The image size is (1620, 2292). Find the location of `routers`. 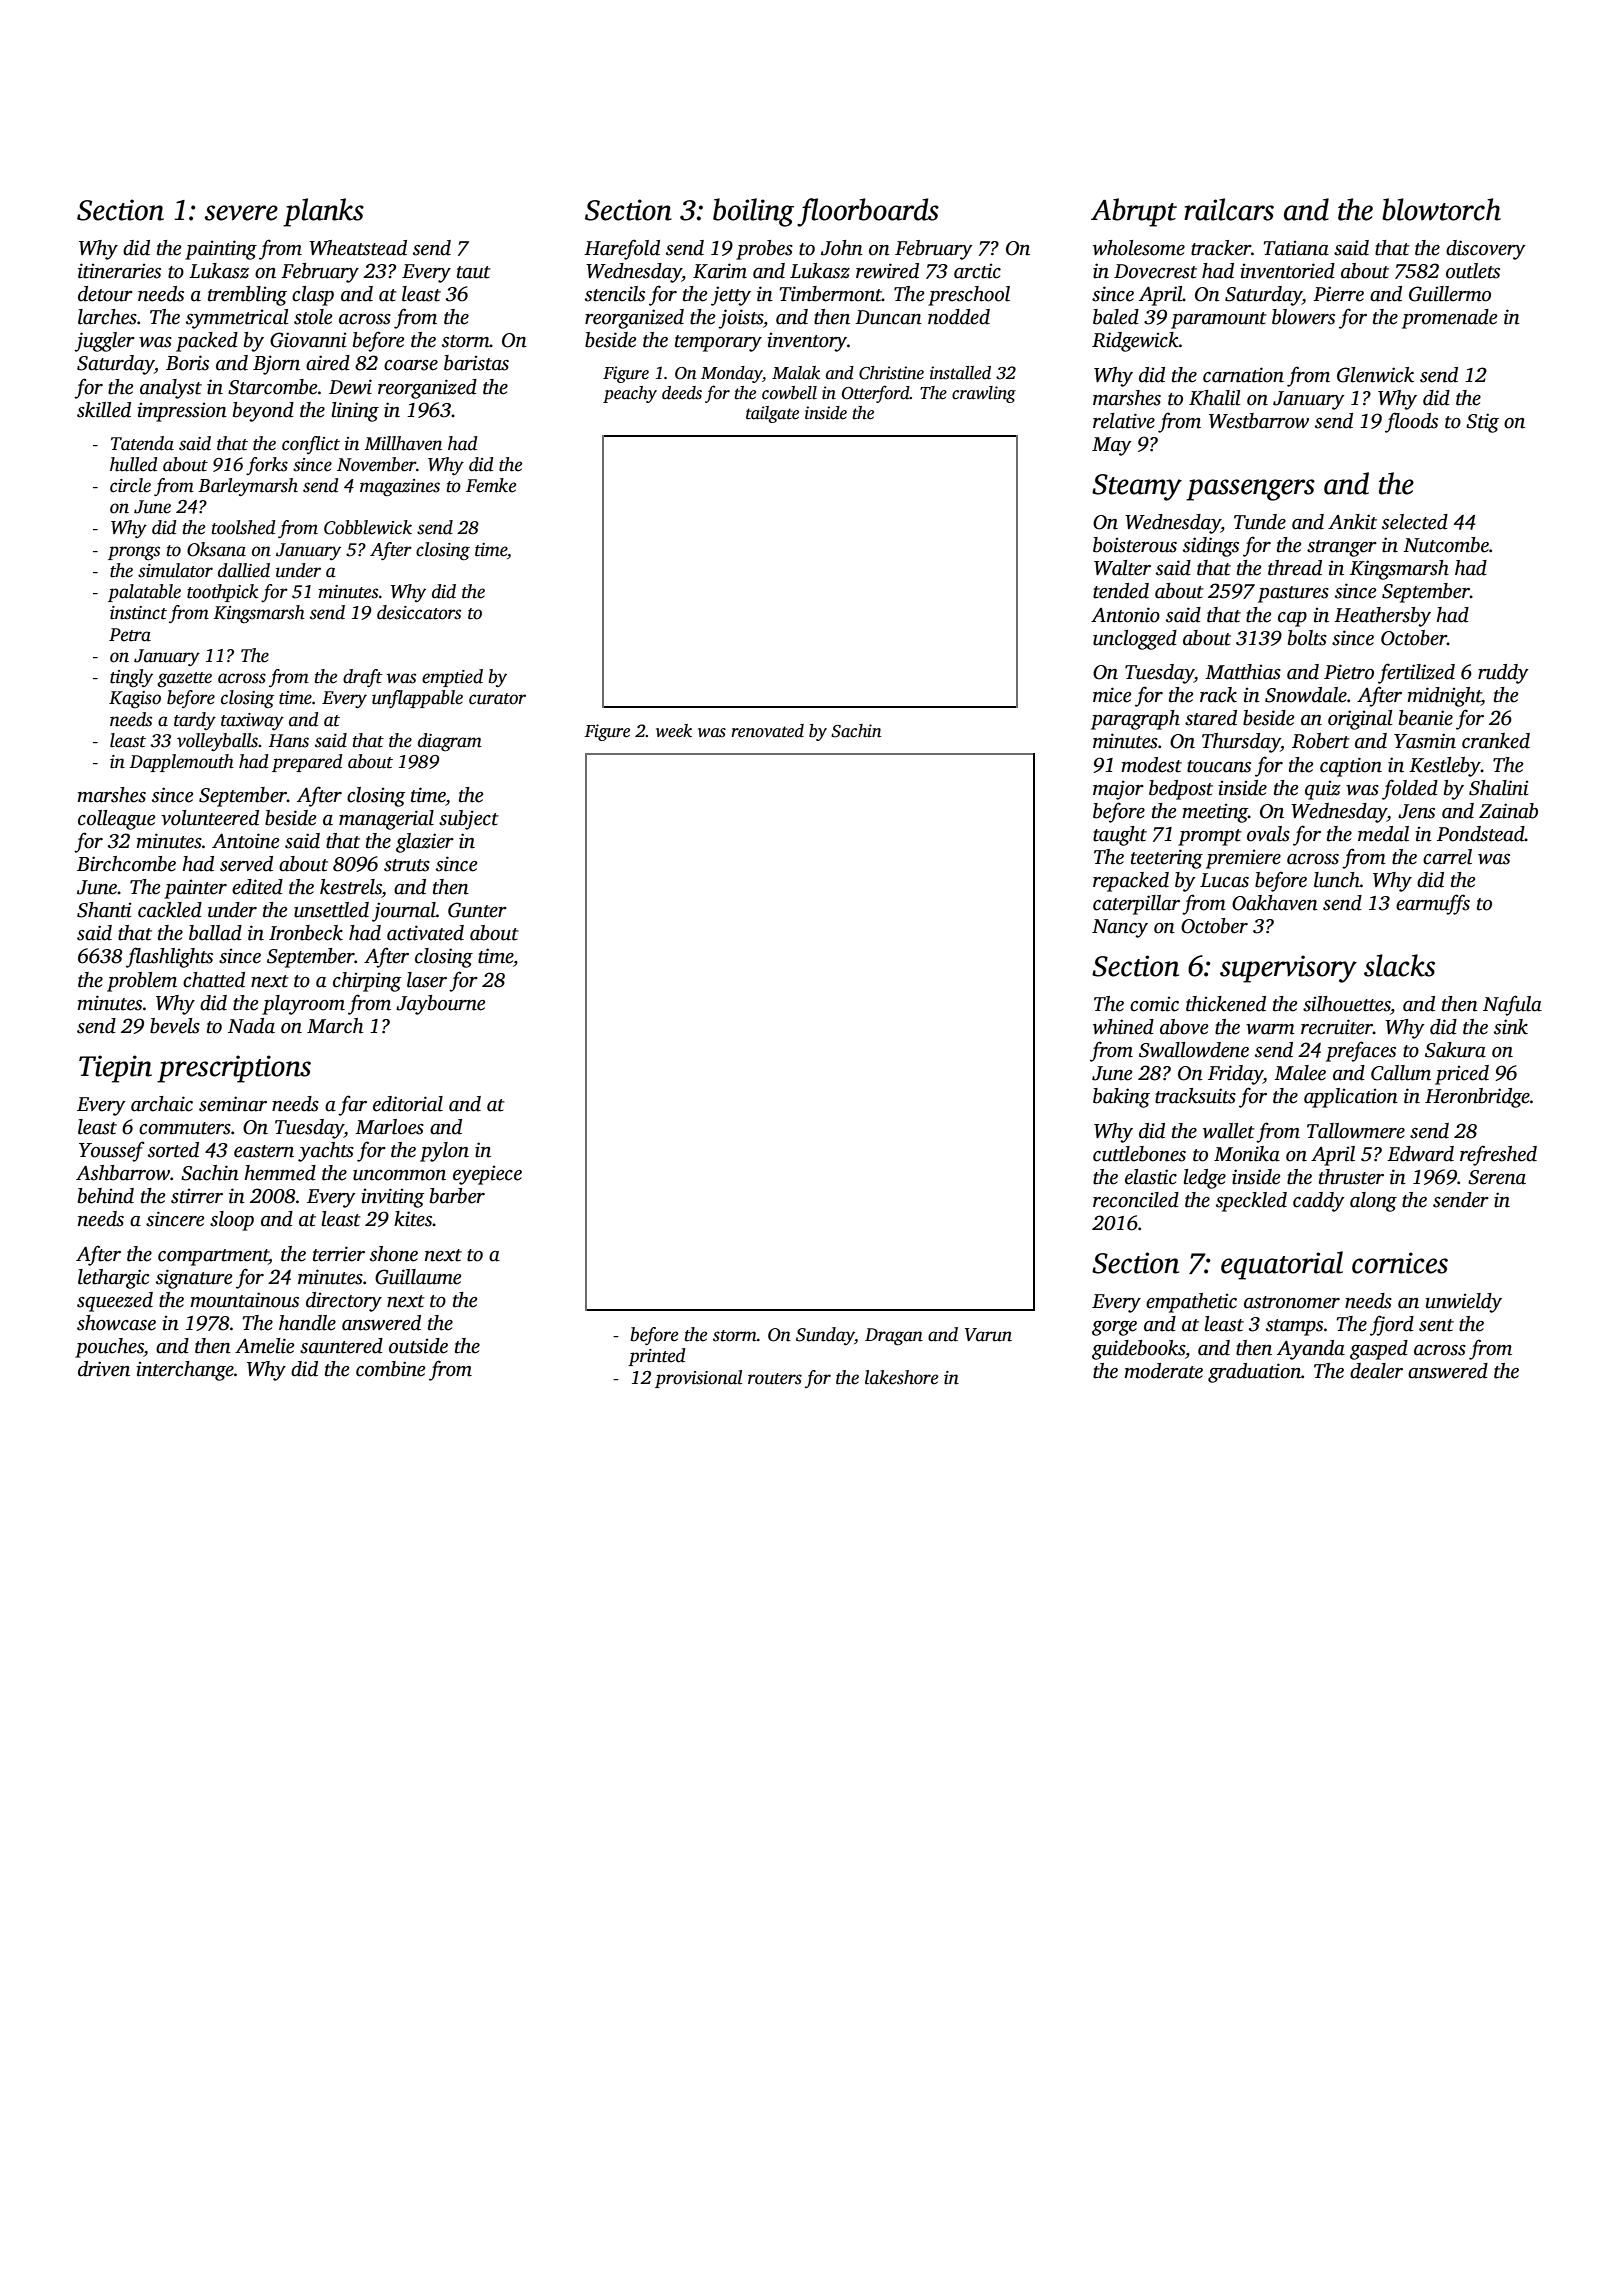

routers is located at coordinates (775, 1379).
